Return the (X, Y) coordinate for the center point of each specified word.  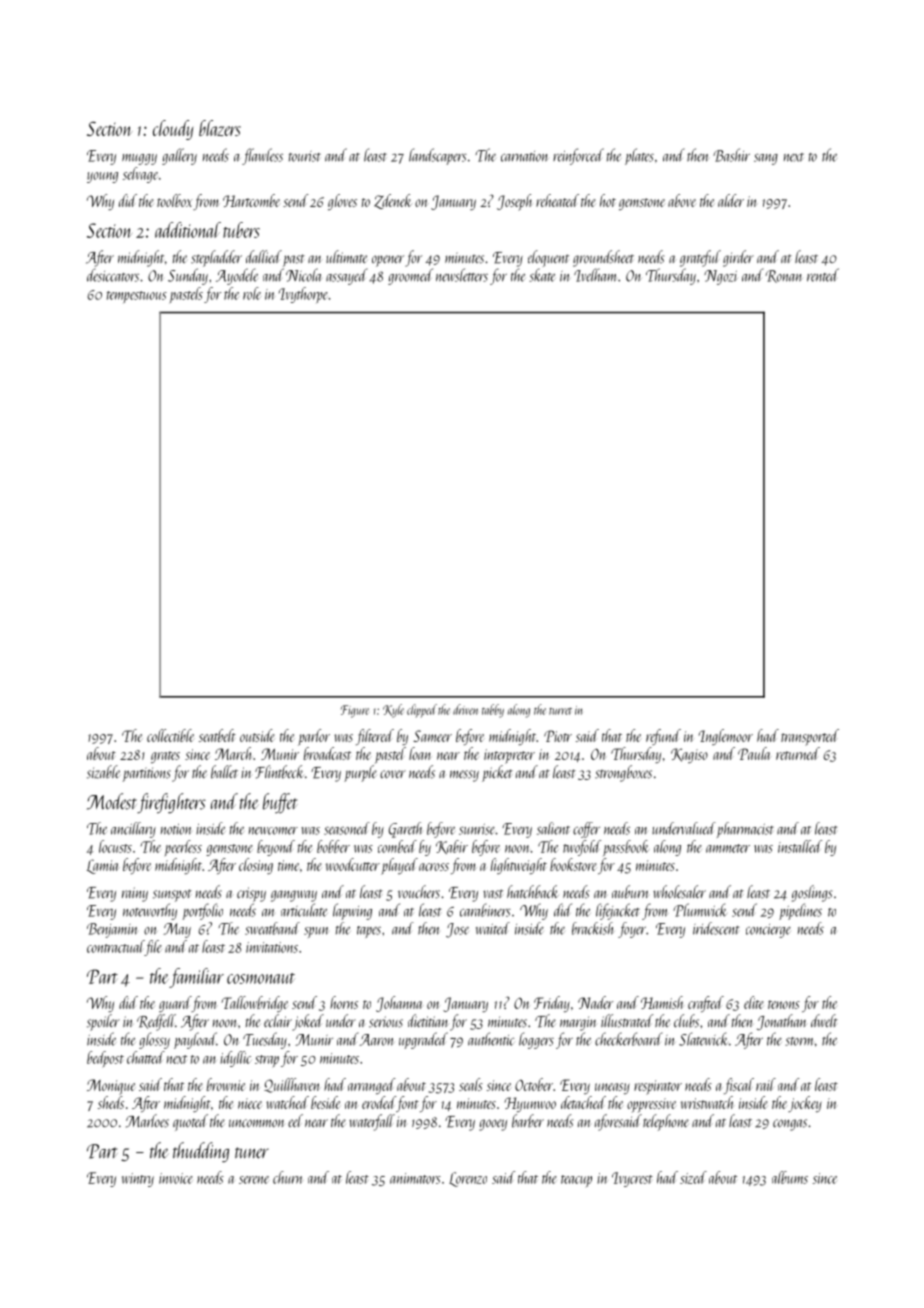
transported (810, 737)
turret (560, 711)
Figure (355, 711)
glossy (154, 1040)
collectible (170, 735)
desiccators (113, 275)
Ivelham (595, 275)
